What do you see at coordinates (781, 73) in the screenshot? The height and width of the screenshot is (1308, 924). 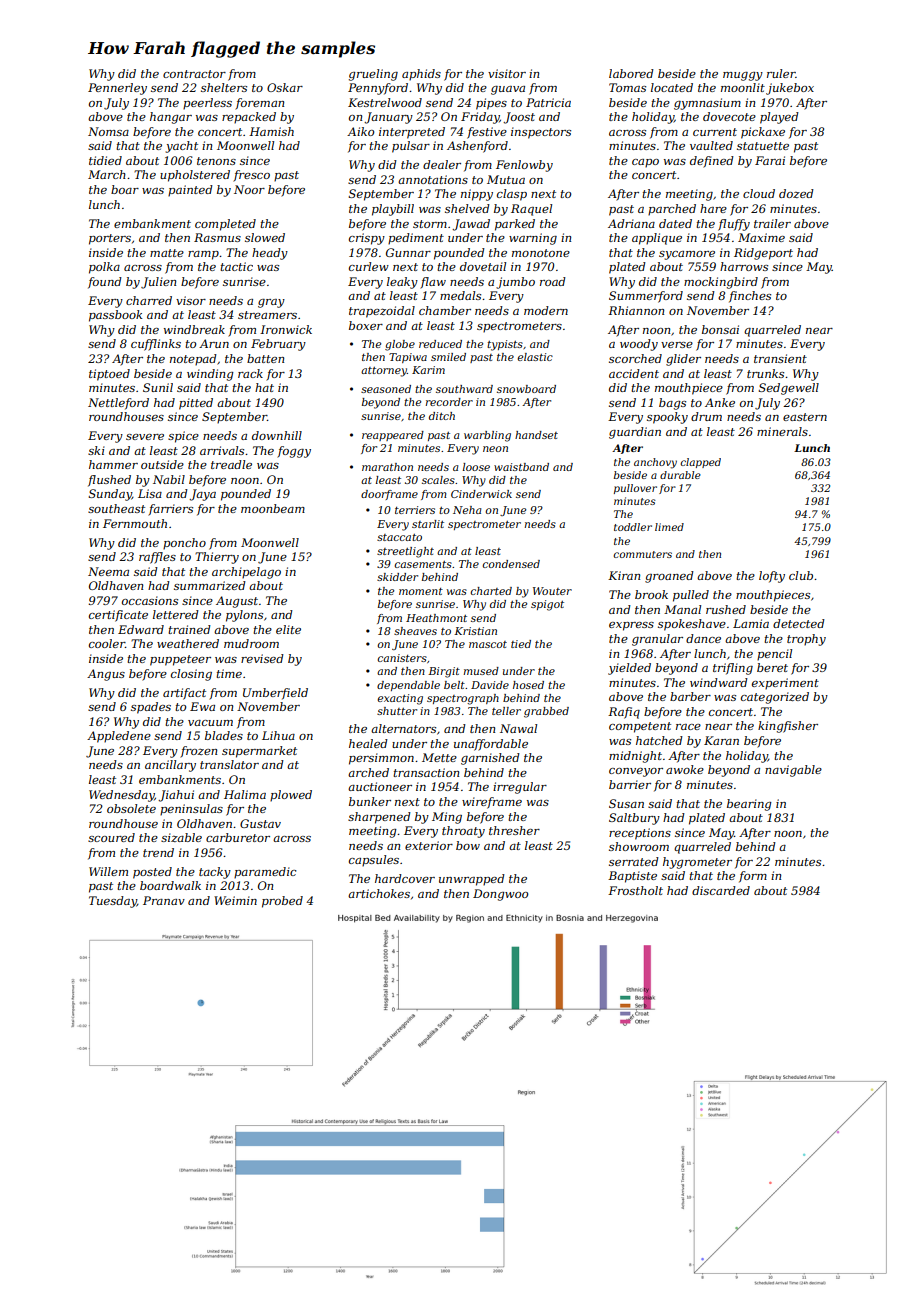 I see `ruler` at bounding box center [781, 73].
